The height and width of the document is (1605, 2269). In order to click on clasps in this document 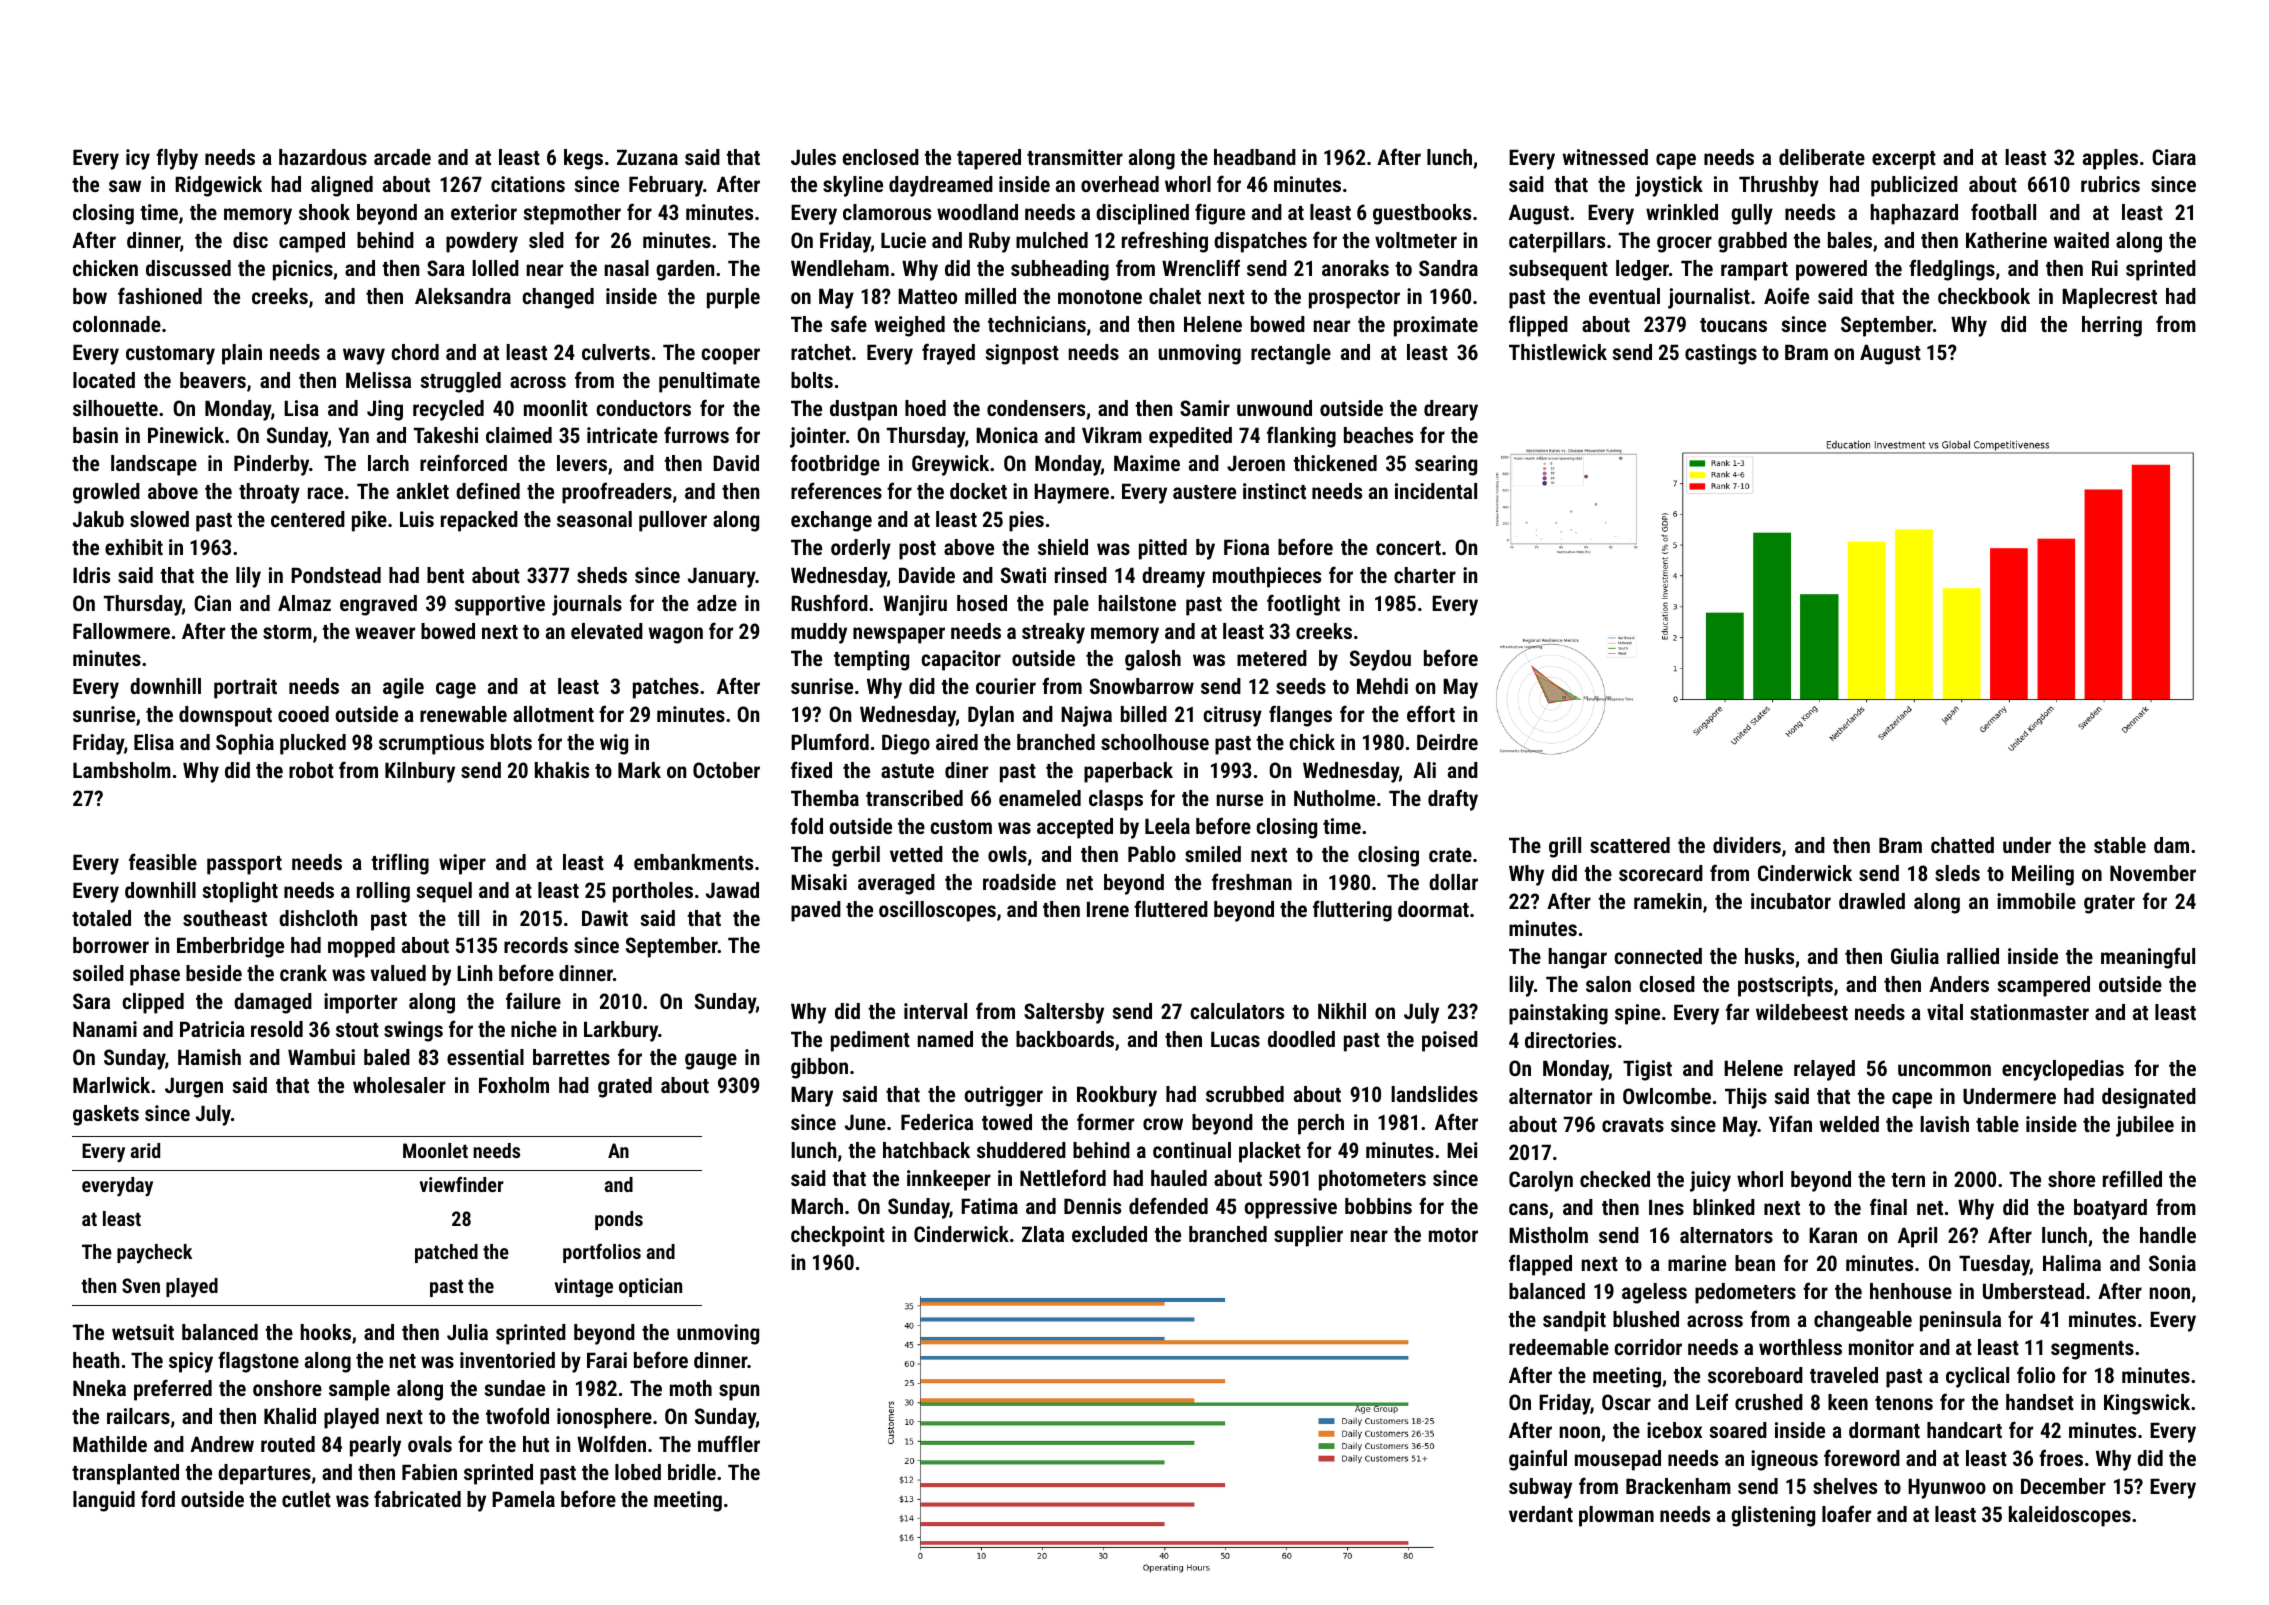, I will do `click(1116, 800)`.
